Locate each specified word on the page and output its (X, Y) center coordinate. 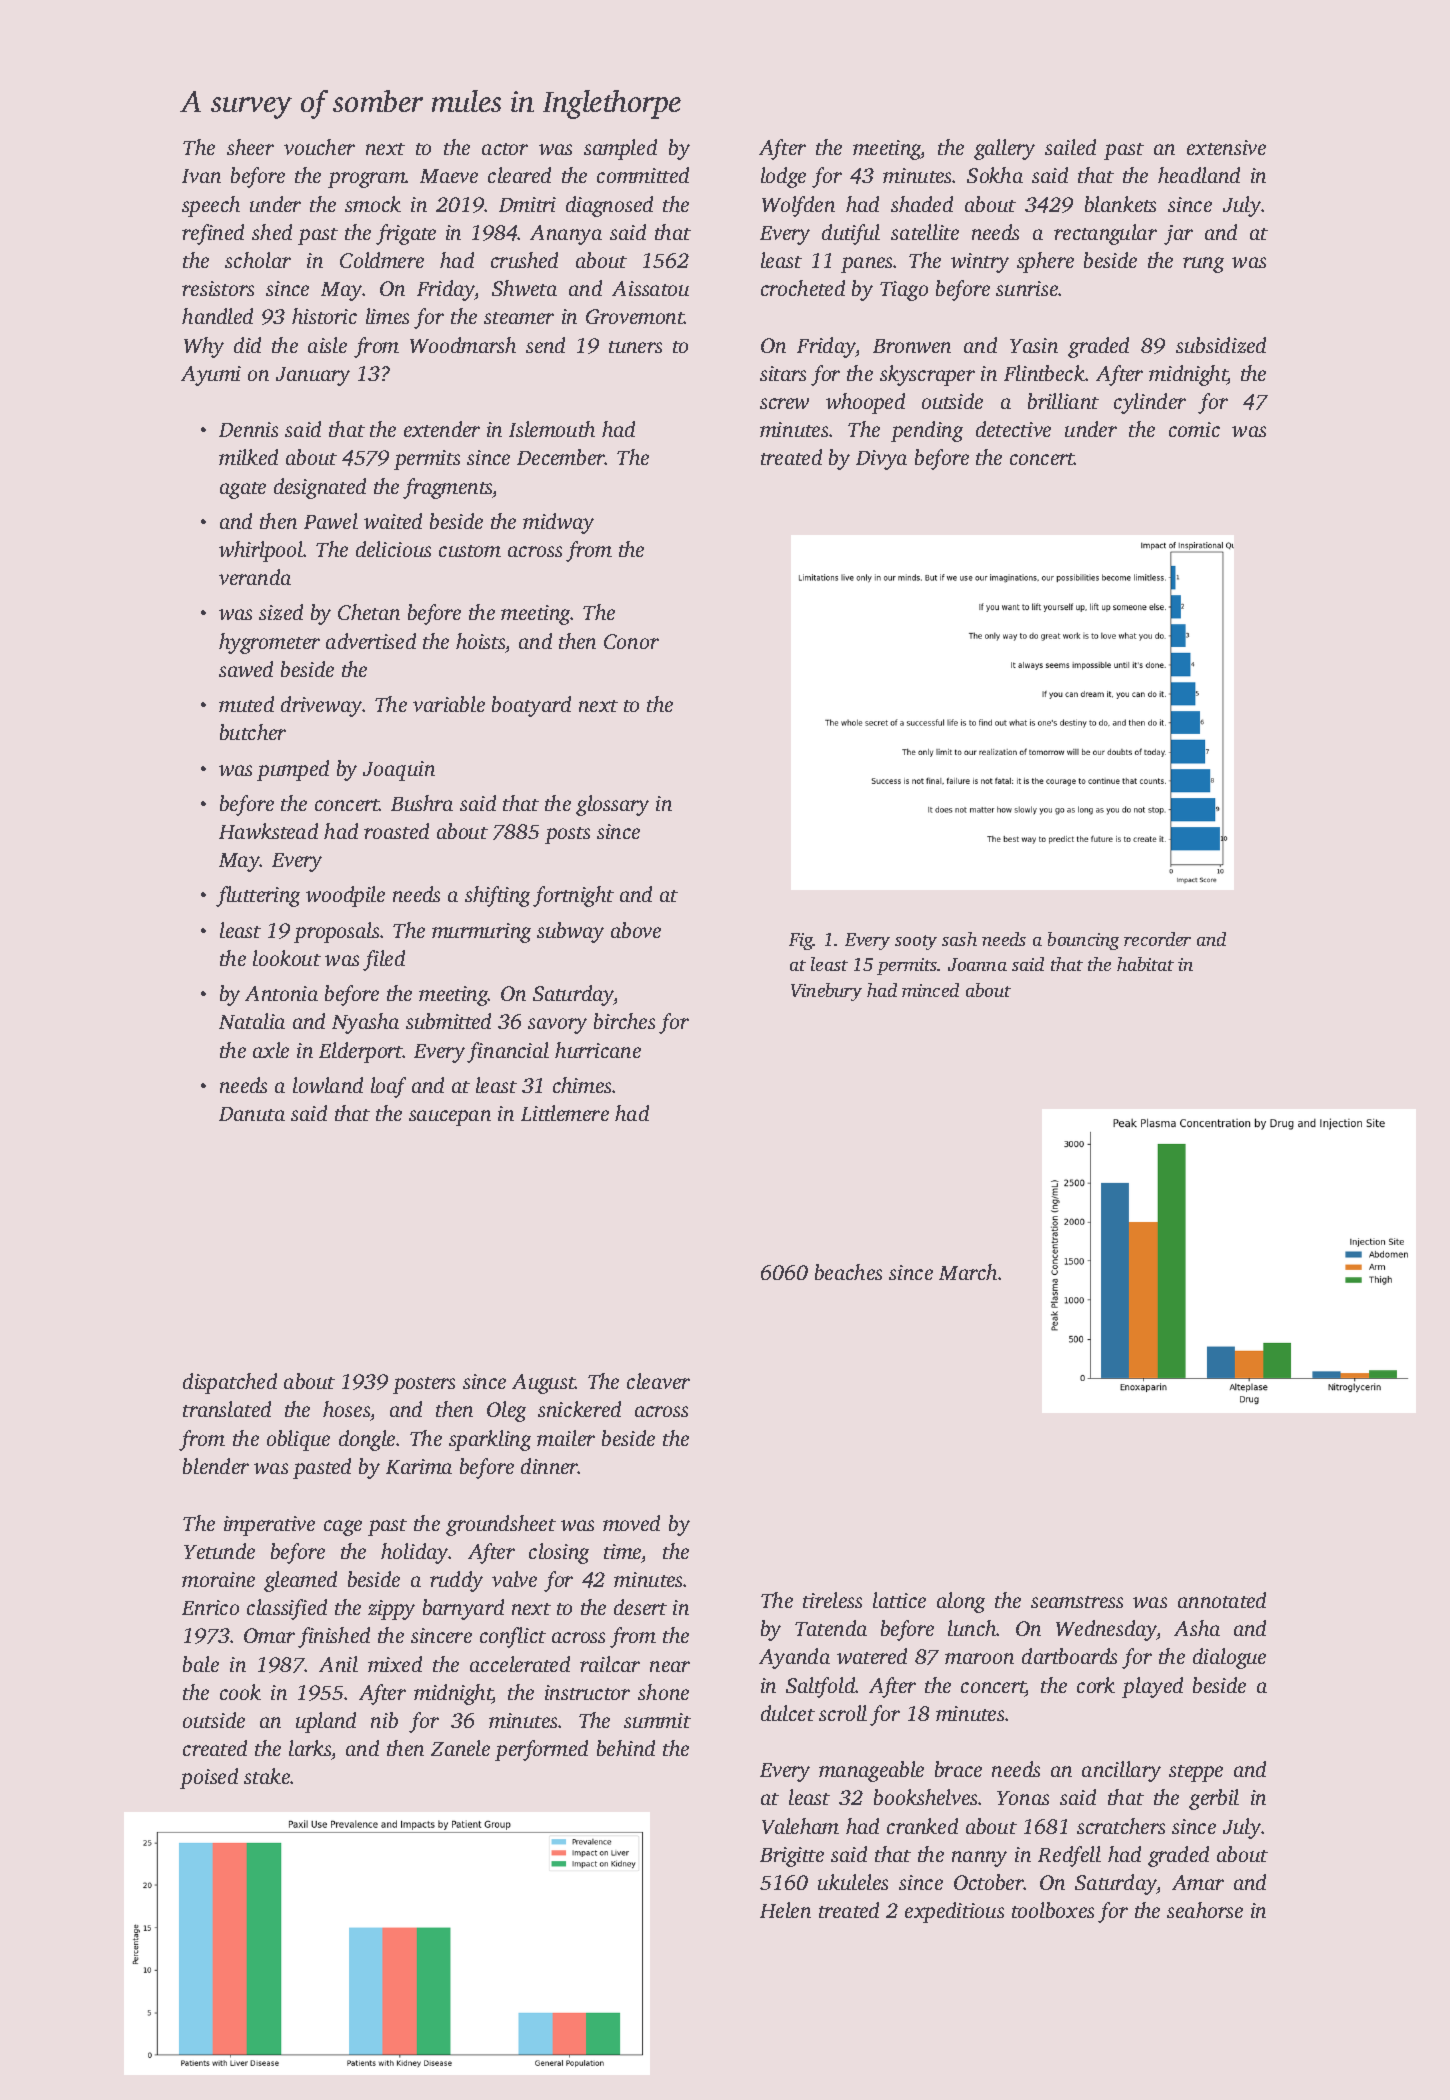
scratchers (1121, 1826)
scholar (258, 260)
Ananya (566, 235)
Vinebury (826, 992)
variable (449, 704)
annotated (1222, 1600)
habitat (1145, 964)
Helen (785, 1910)
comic (1194, 429)
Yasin (1034, 345)
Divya (881, 460)
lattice (899, 1600)
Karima (419, 1466)
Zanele (460, 1748)
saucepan (450, 1118)
